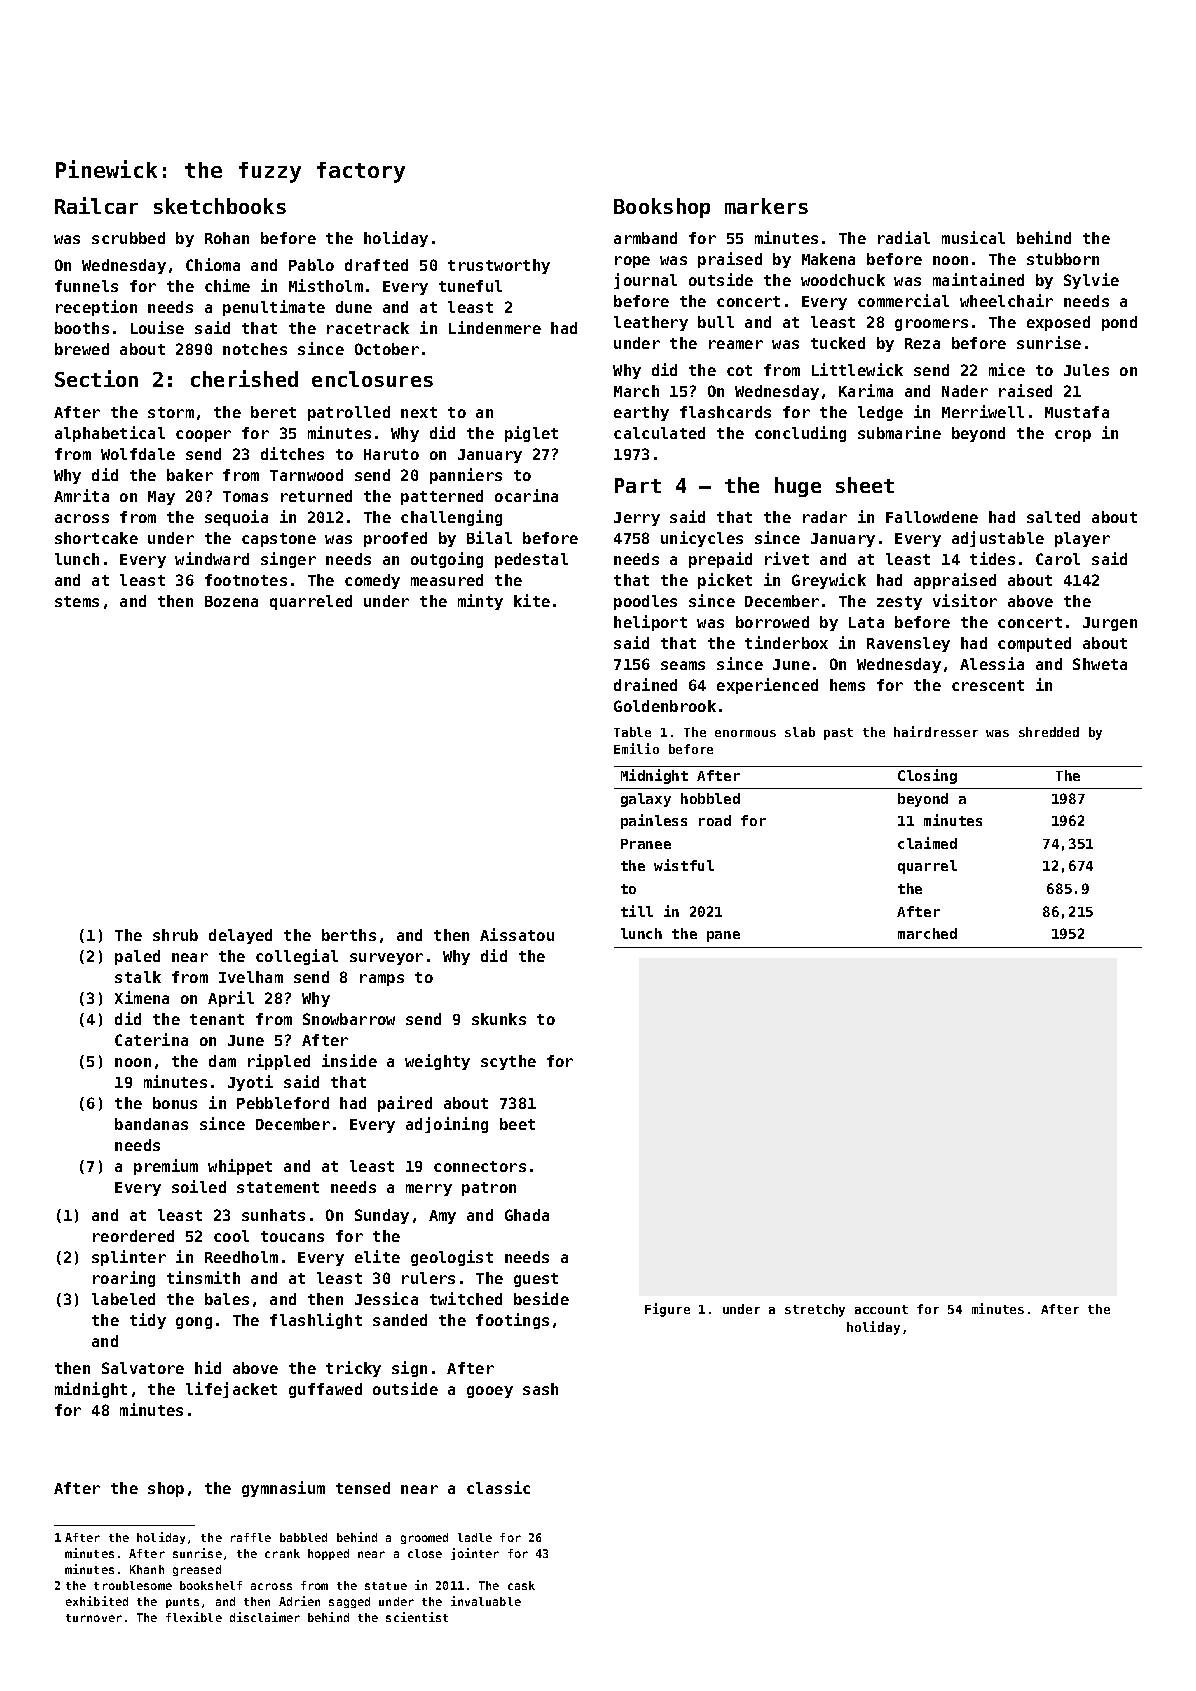 Image resolution: width=1196 pixels, height=1691 pixels. I want to click on bandanas, so click(151, 1124).
